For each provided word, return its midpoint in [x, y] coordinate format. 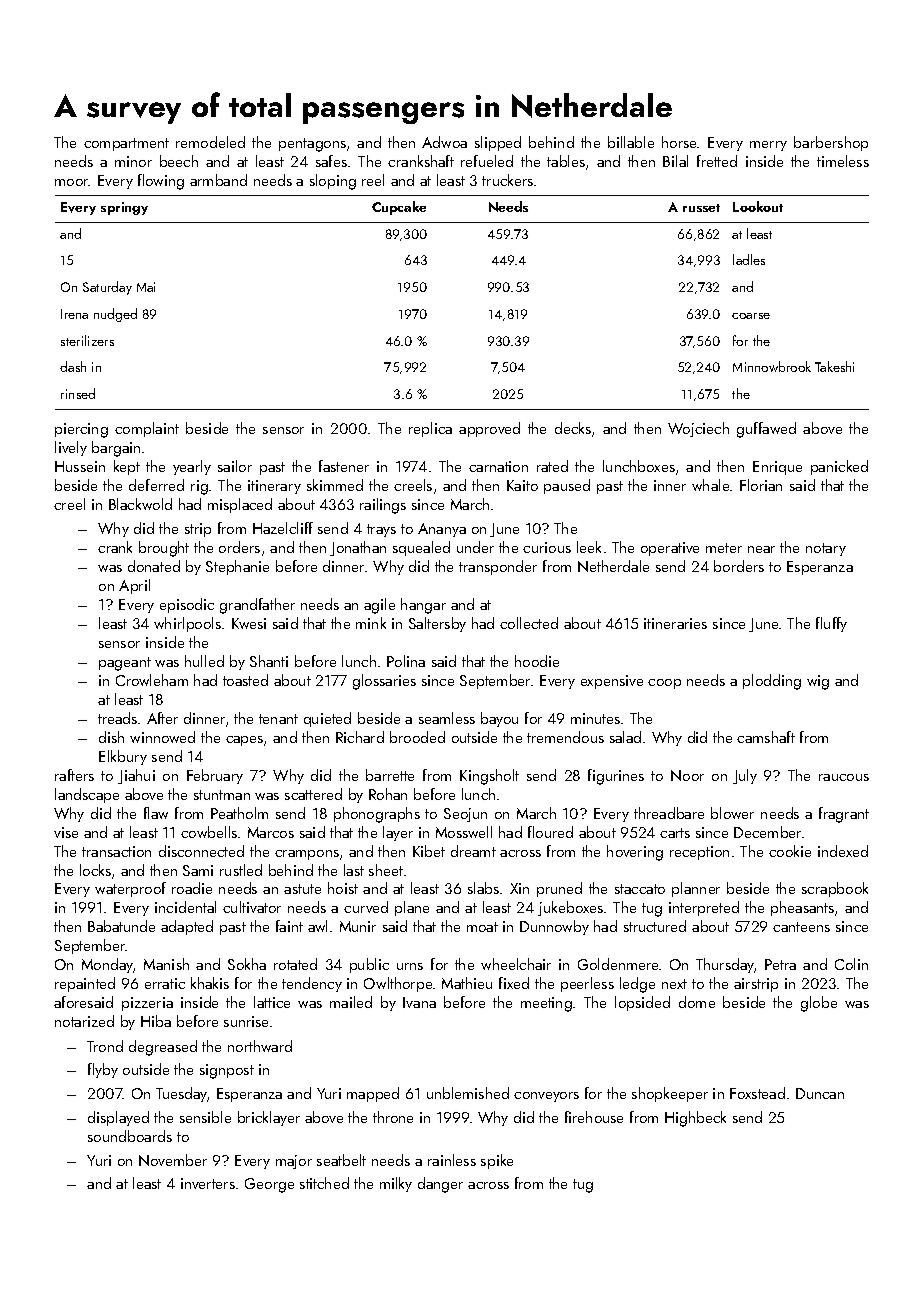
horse [680, 142]
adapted [187, 927]
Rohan [388, 794]
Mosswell [464, 832]
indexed [843, 851]
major [294, 1162]
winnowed [162, 737]
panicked [839, 467]
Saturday [107, 288]
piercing [81, 430]
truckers [507, 180]
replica [430, 429]
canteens [801, 927]
